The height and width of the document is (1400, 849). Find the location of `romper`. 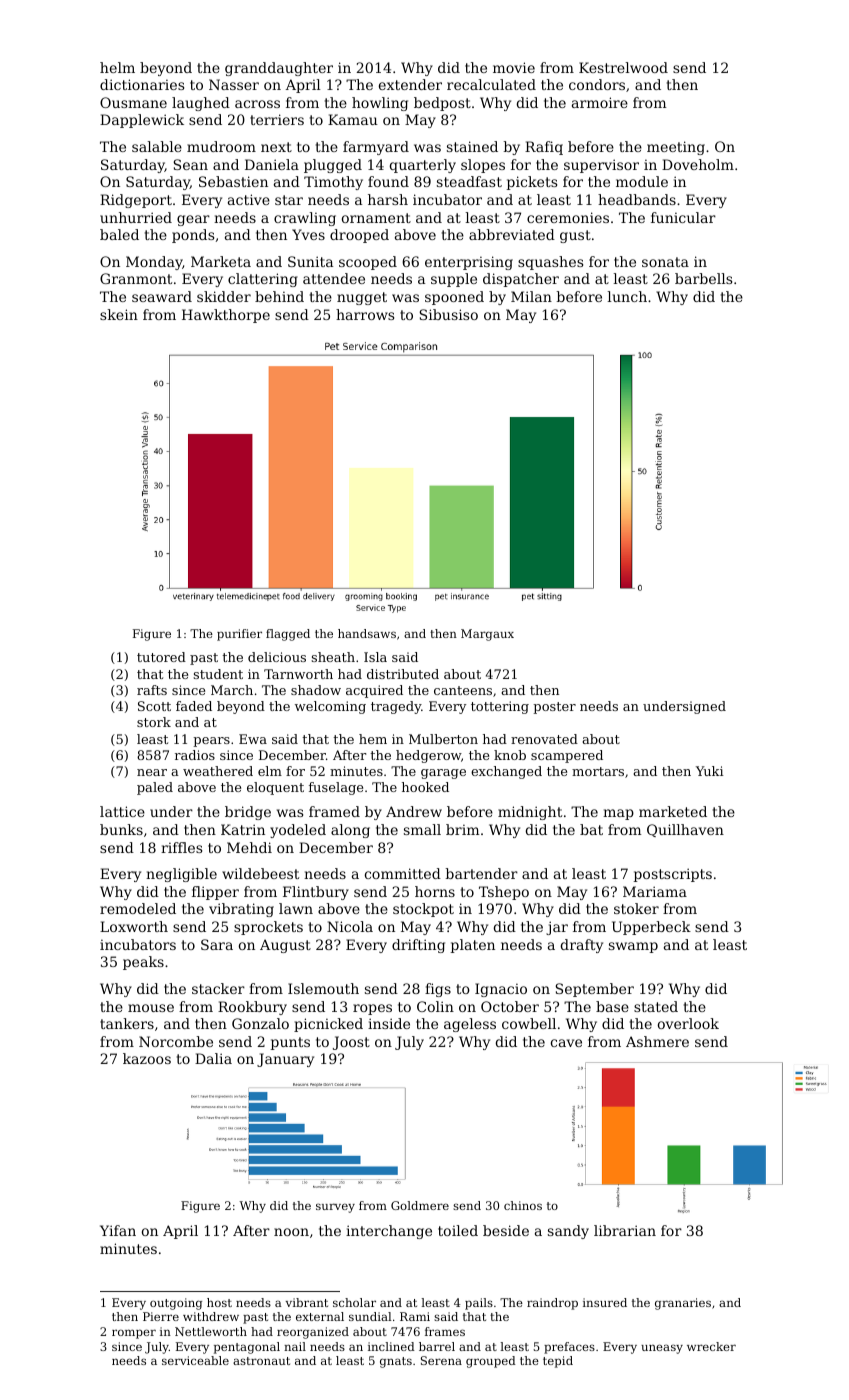

romper is located at coordinates (134, 1334).
